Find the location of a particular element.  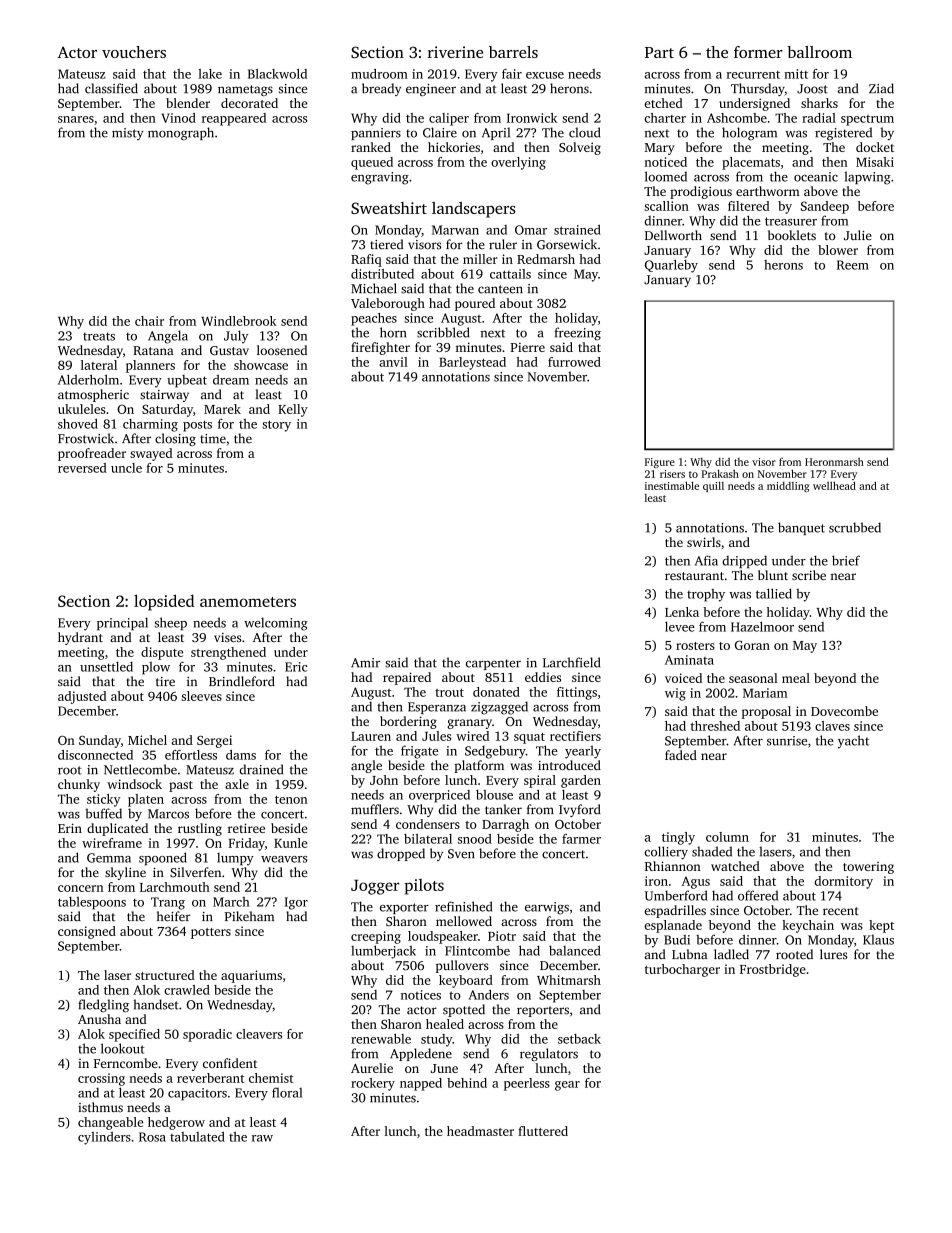

middling is located at coordinates (788, 487).
